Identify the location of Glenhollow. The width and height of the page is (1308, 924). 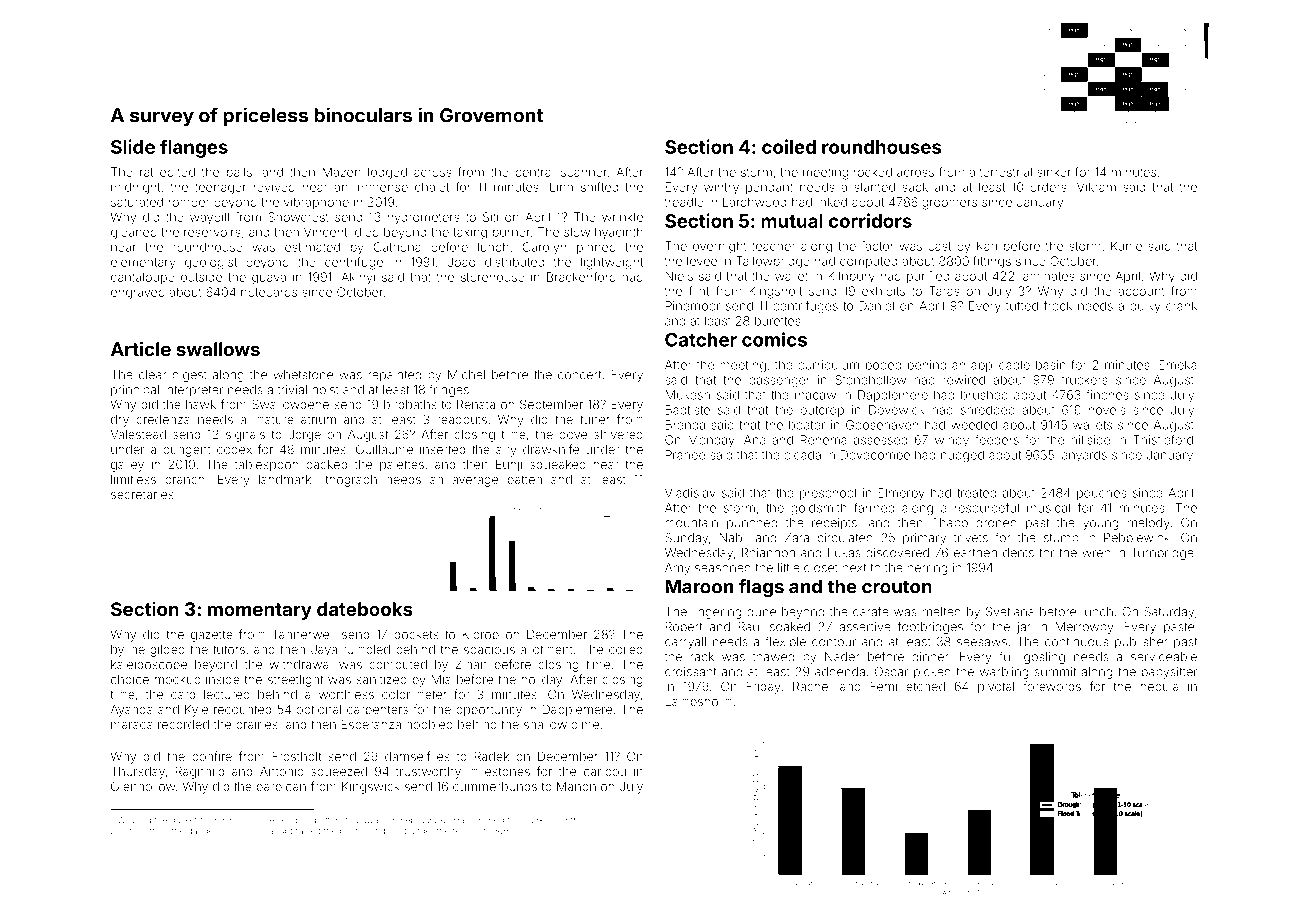
(143, 786).
